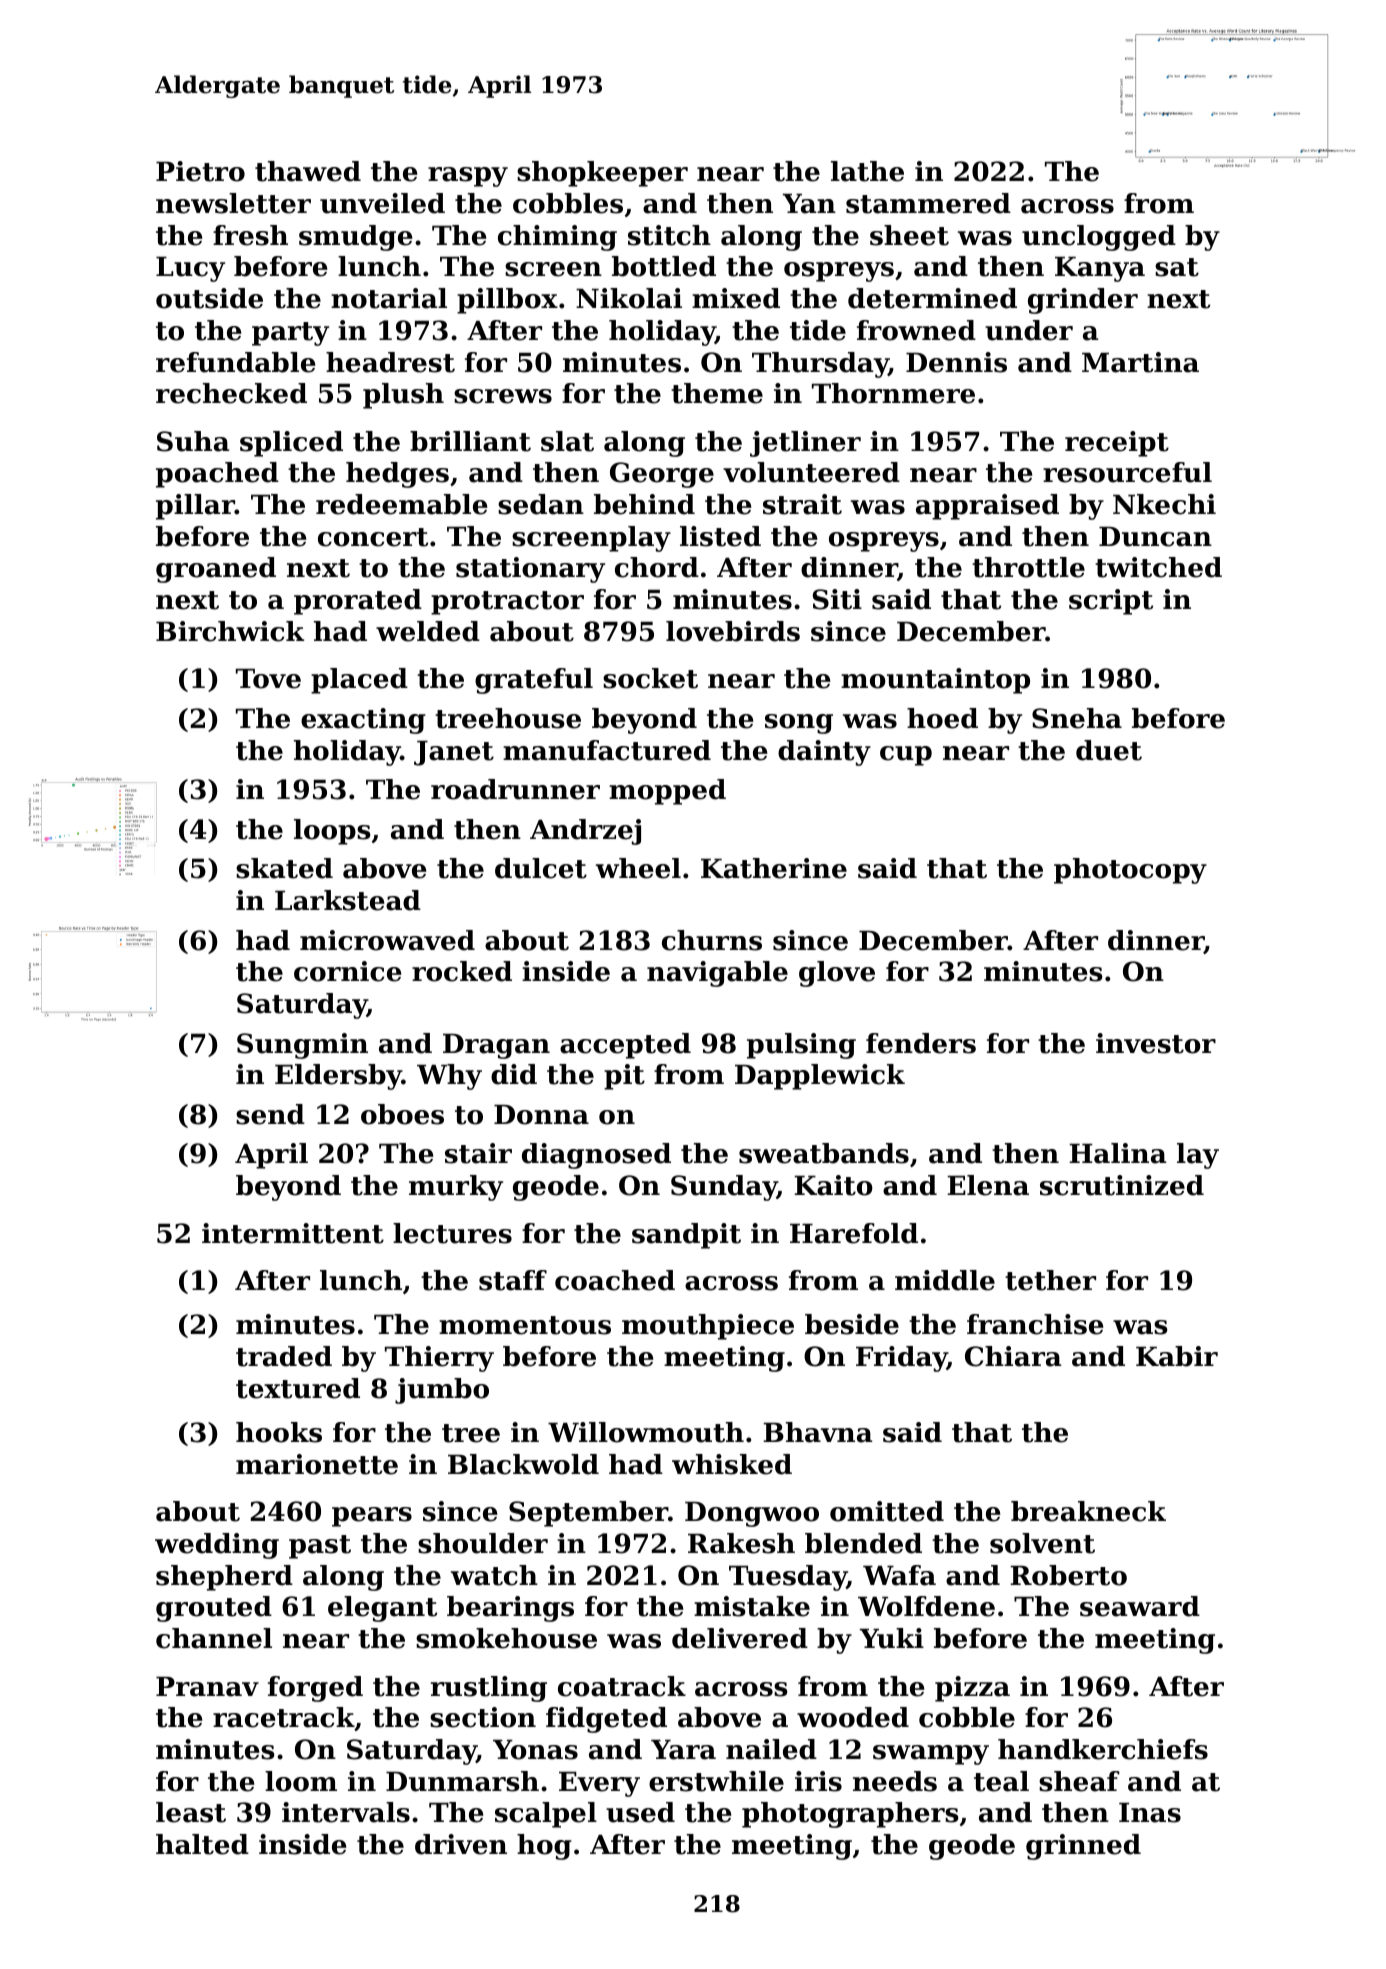 The width and height of the screenshot is (1386, 1969). What do you see at coordinates (607, 750) in the screenshot?
I see `manufactured` at bounding box center [607, 750].
